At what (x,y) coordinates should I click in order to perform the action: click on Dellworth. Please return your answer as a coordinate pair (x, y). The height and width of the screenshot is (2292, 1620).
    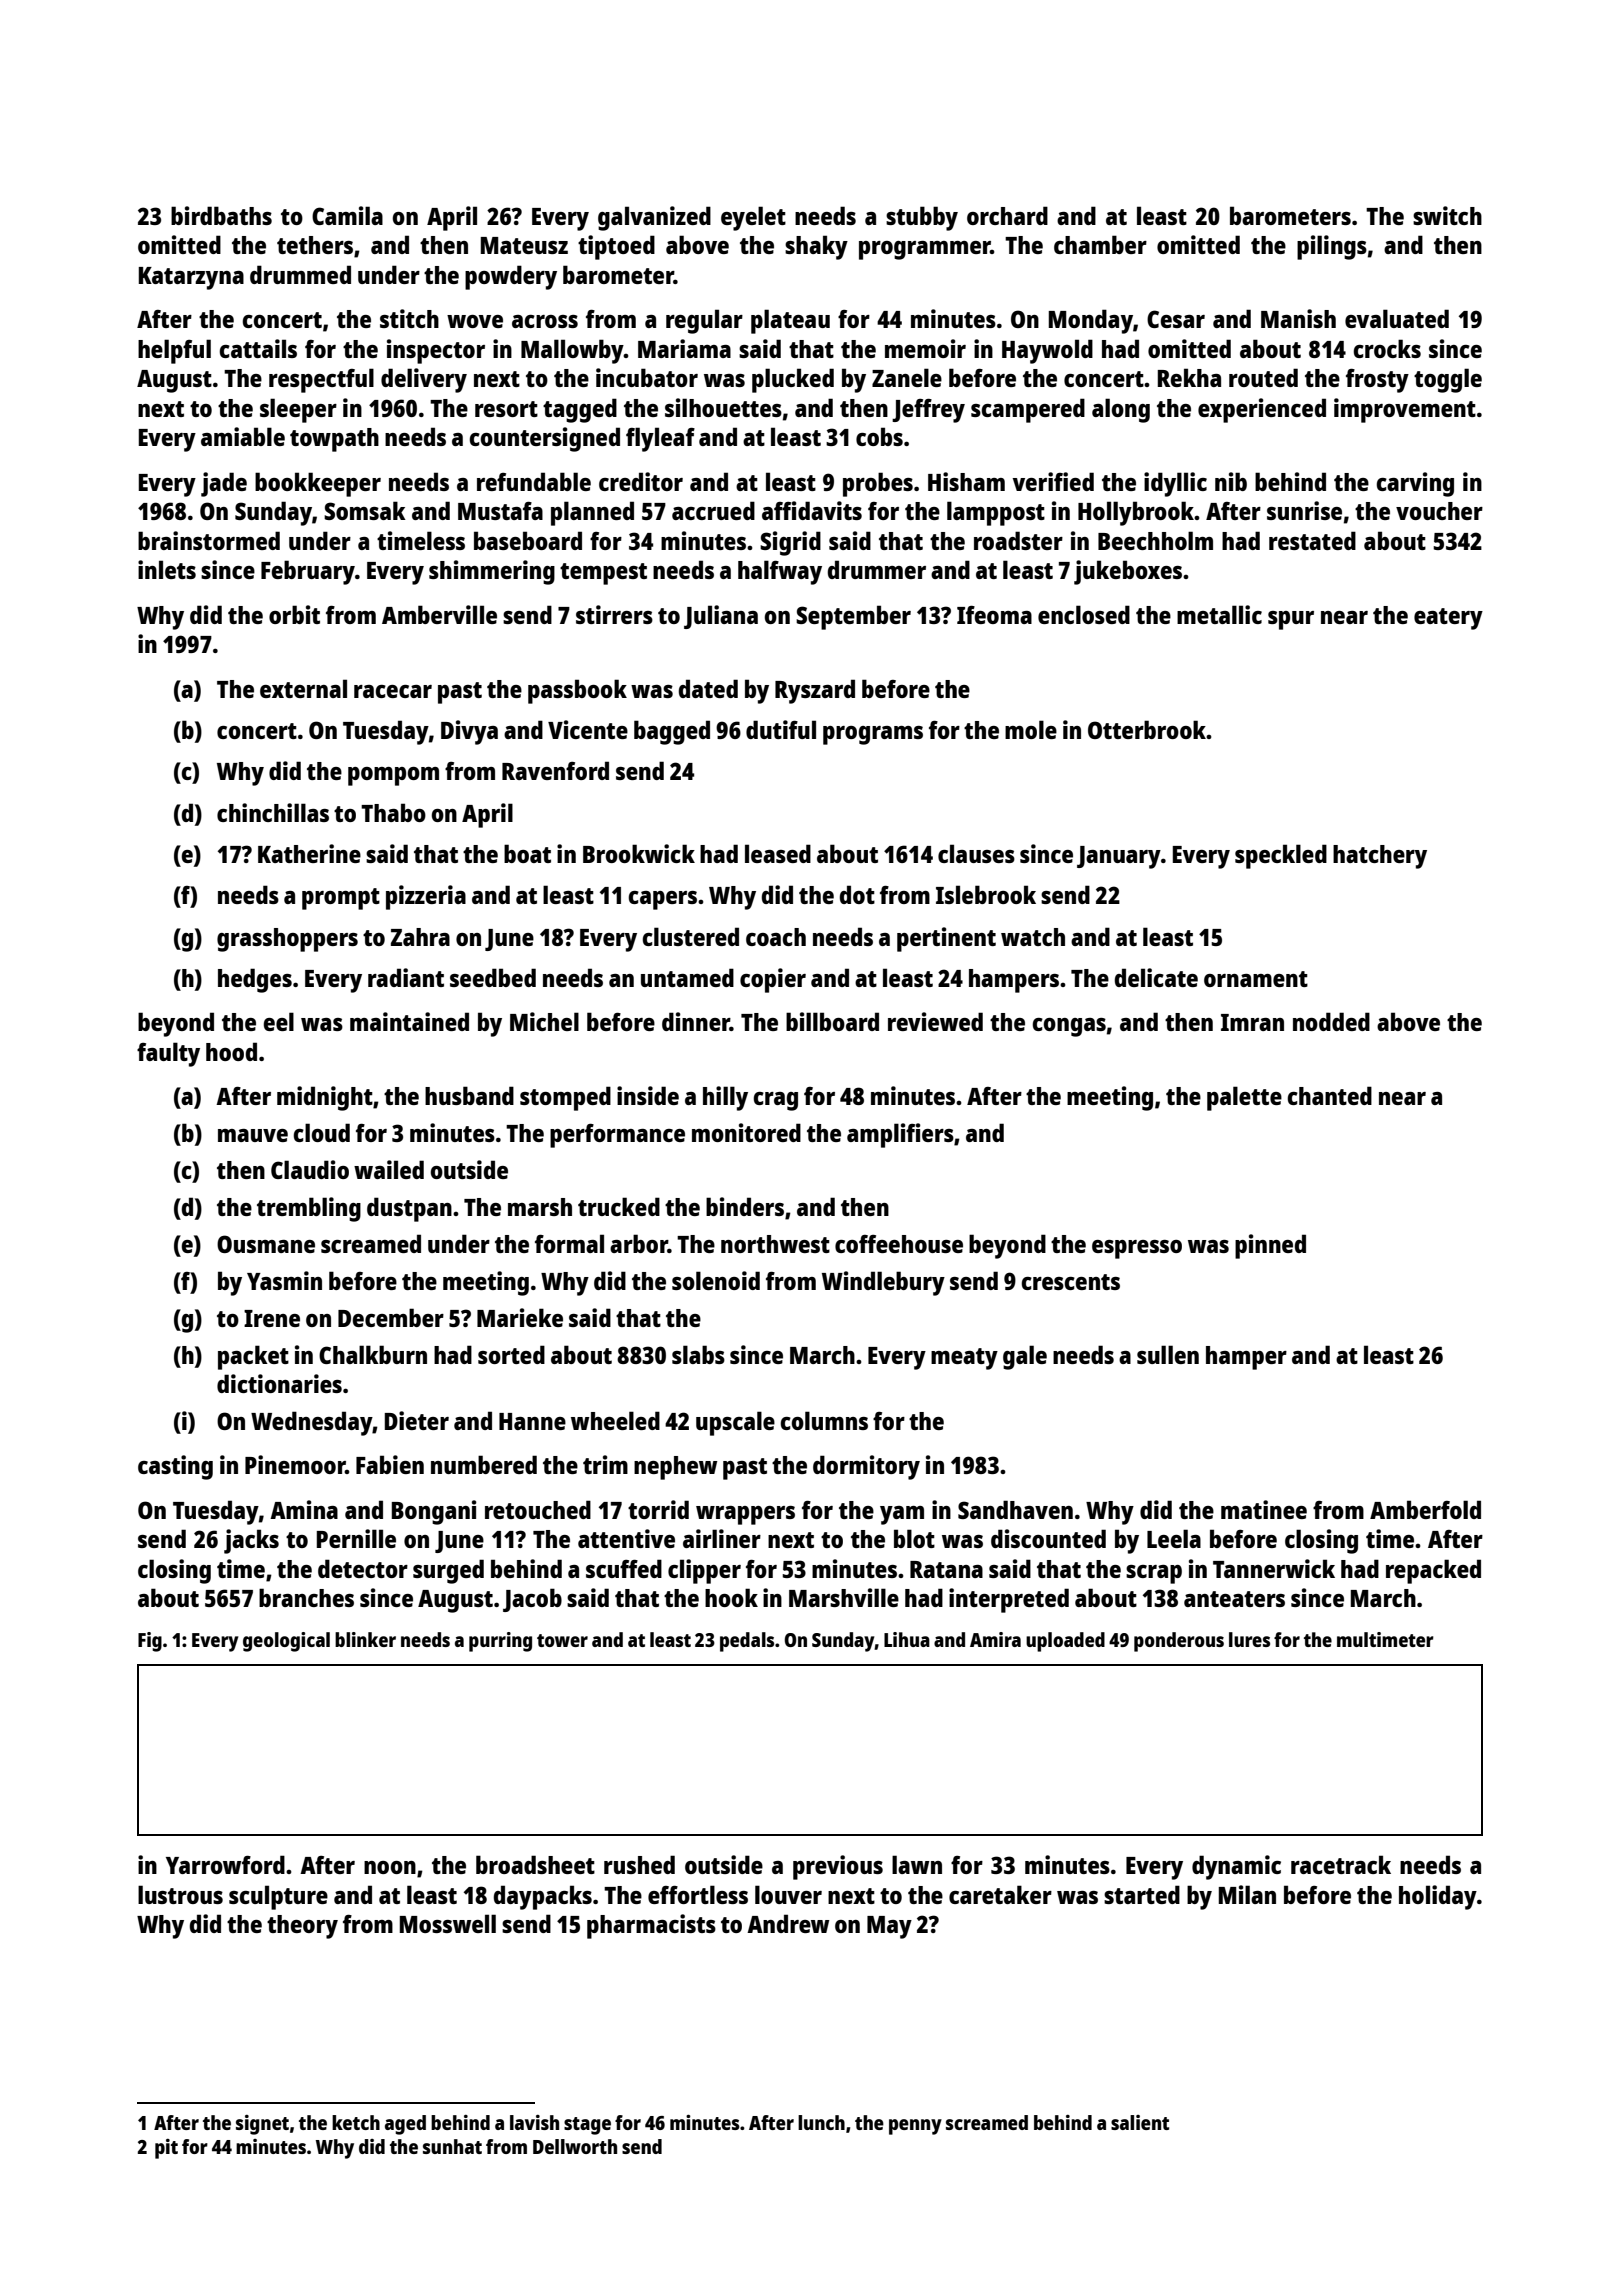
    Looking at the image, I should click on (575, 2146).
